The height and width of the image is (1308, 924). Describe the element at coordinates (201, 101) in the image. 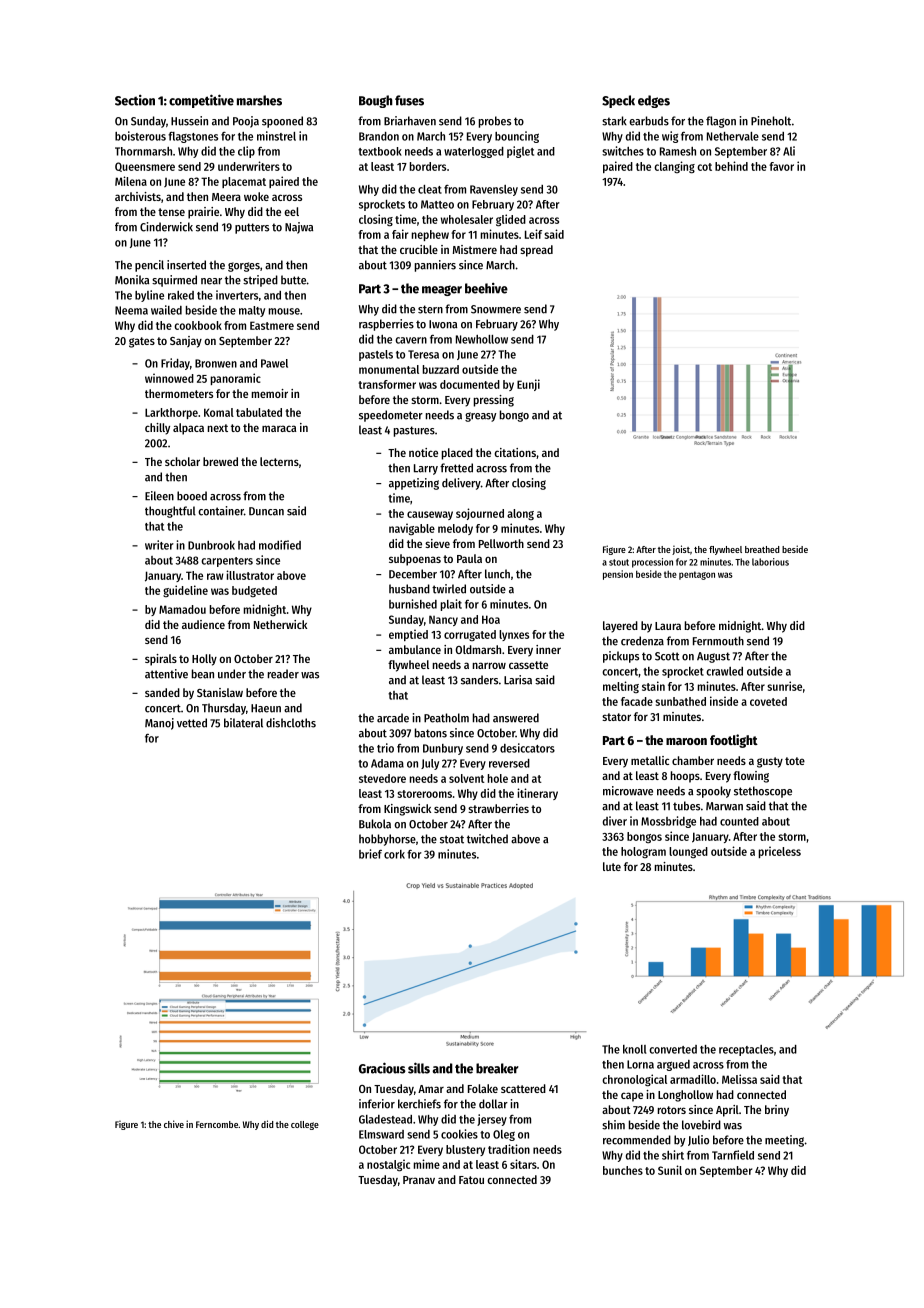

I see `competitive` at that location.
